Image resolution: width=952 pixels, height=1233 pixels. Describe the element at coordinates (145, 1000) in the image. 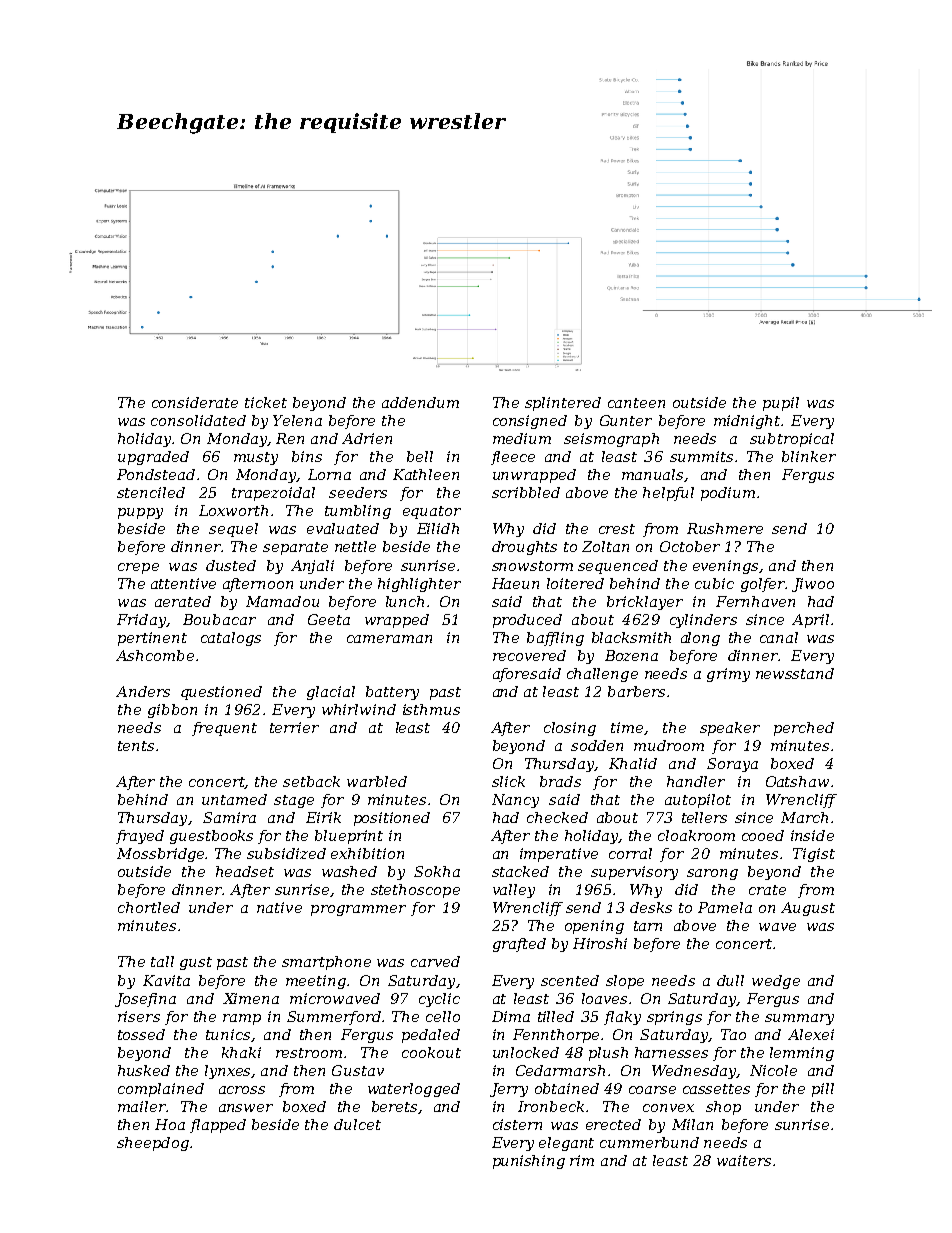

I see `Josefina` at that location.
